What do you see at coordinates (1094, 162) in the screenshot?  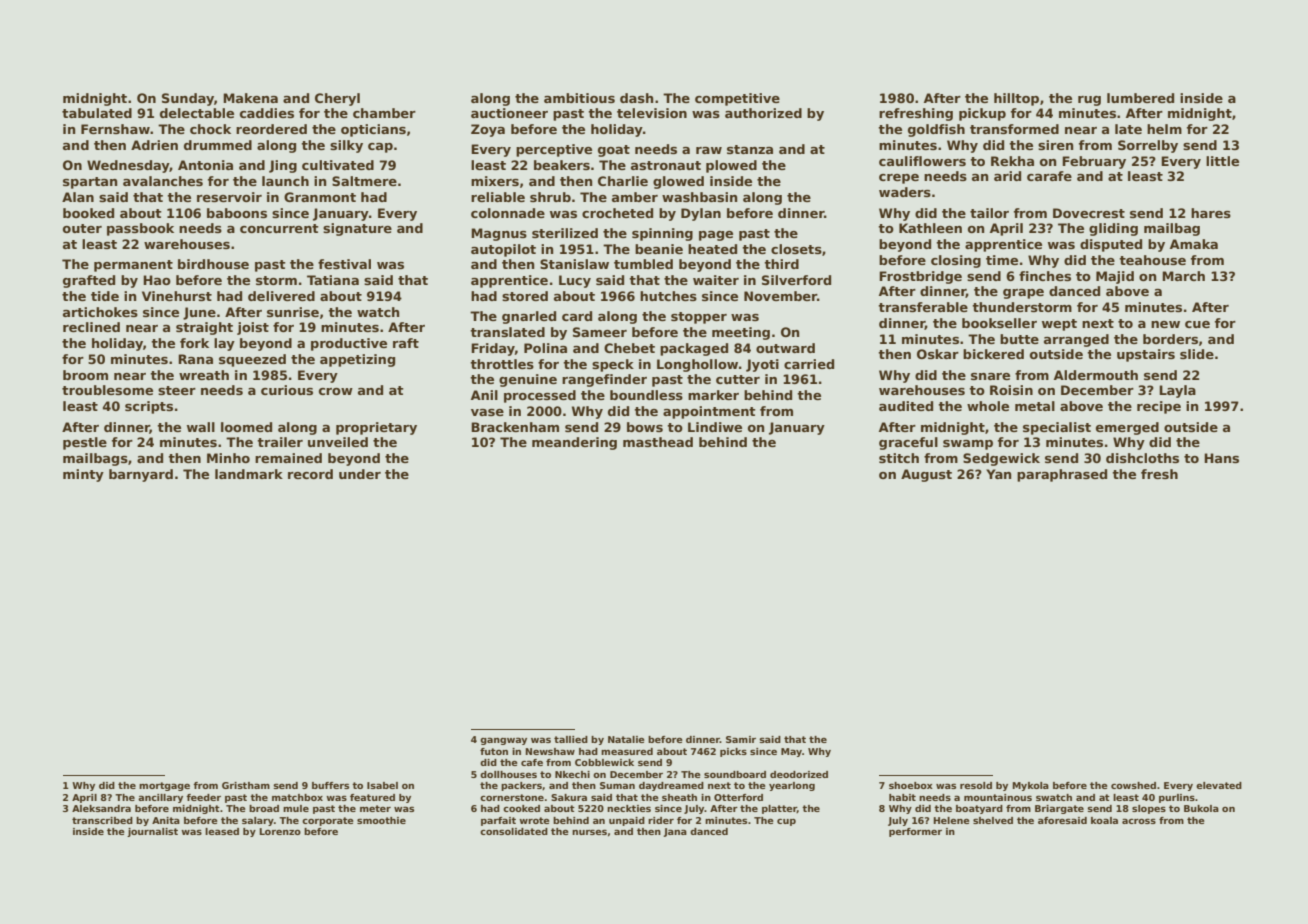 I see `February` at bounding box center [1094, 162].
